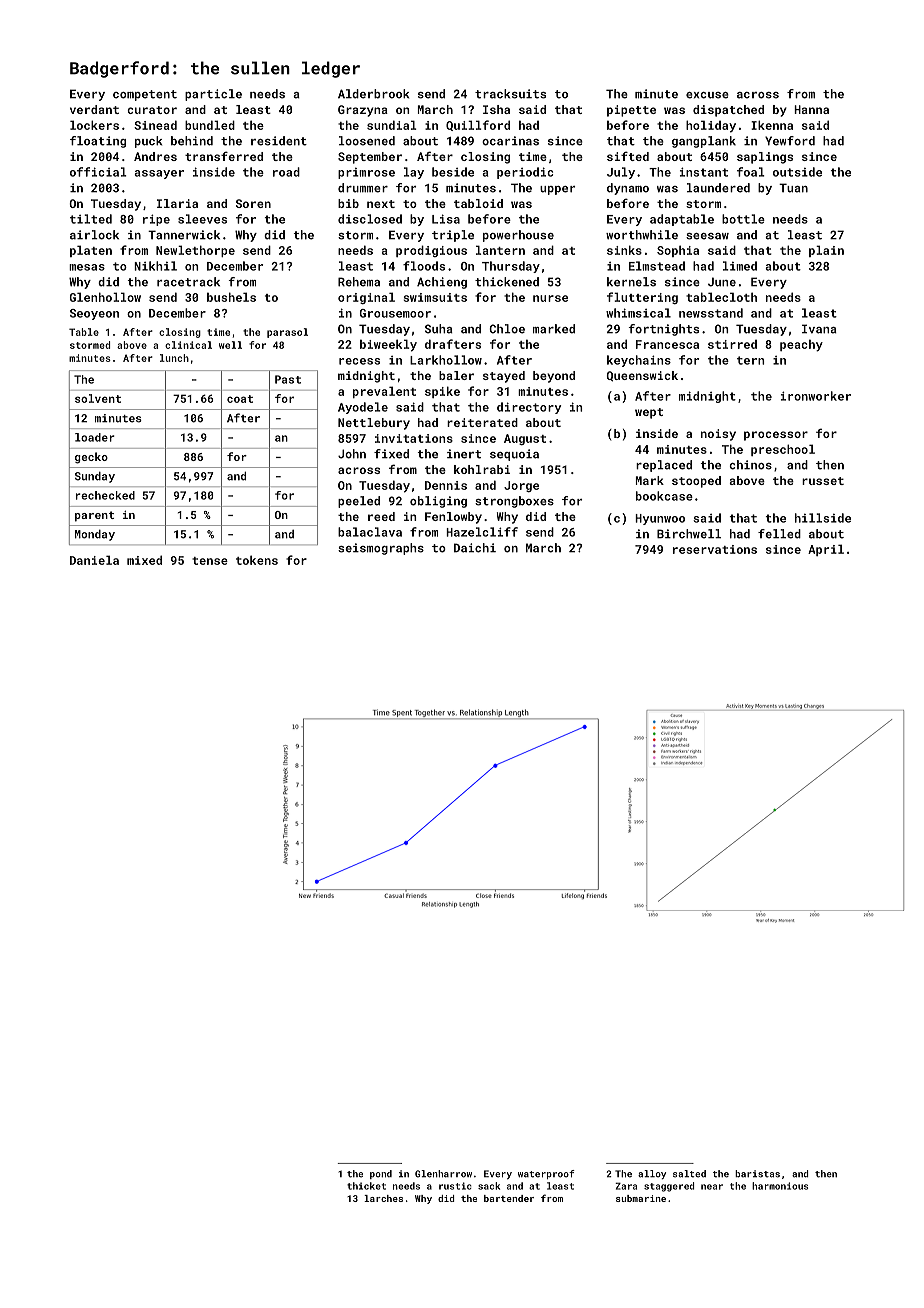 The height and width of the screenshot is (1308, 924). I want to click on tokens, so click(257, 560).
